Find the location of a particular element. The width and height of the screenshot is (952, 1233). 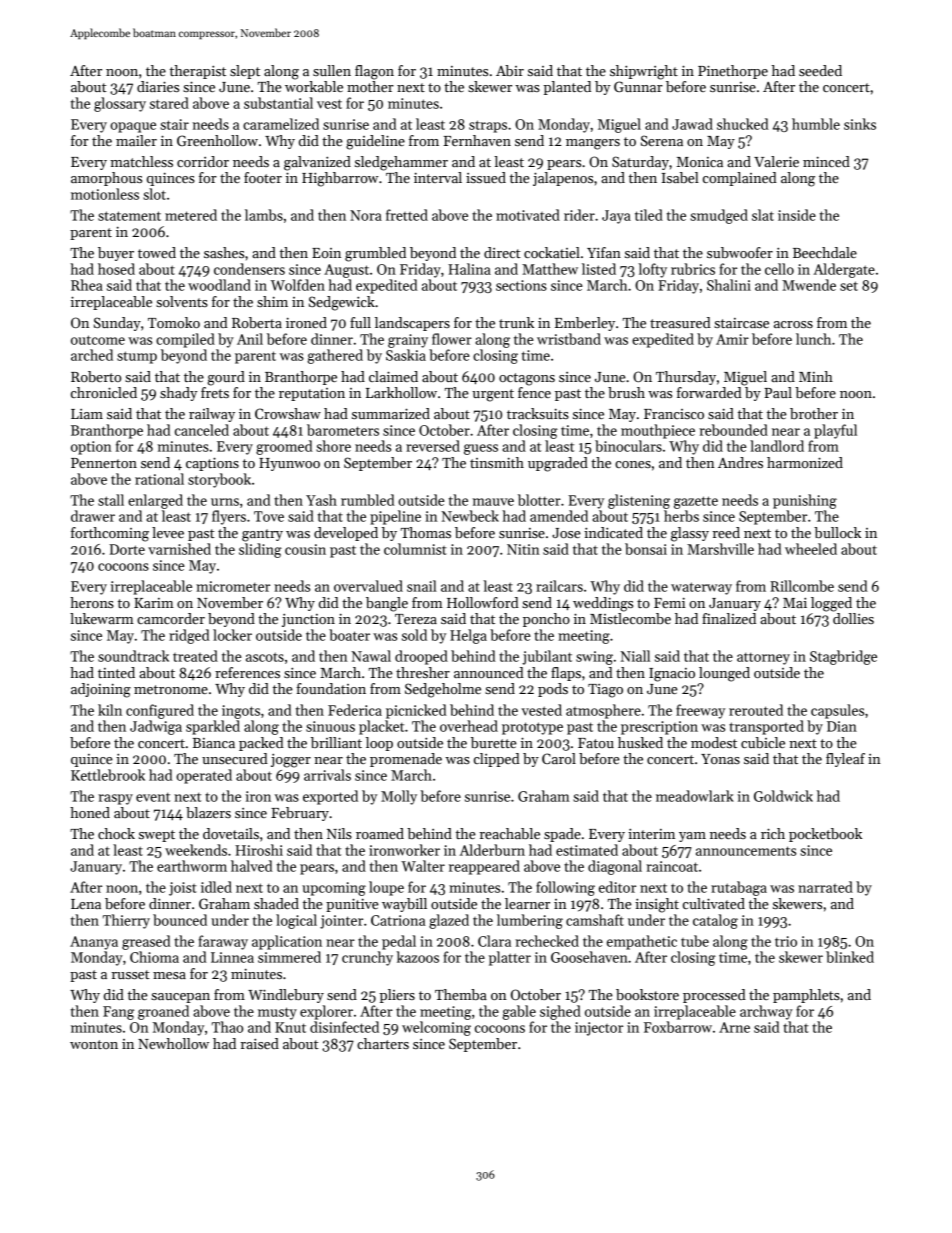

Abir is located at coordinates (510, 70).
